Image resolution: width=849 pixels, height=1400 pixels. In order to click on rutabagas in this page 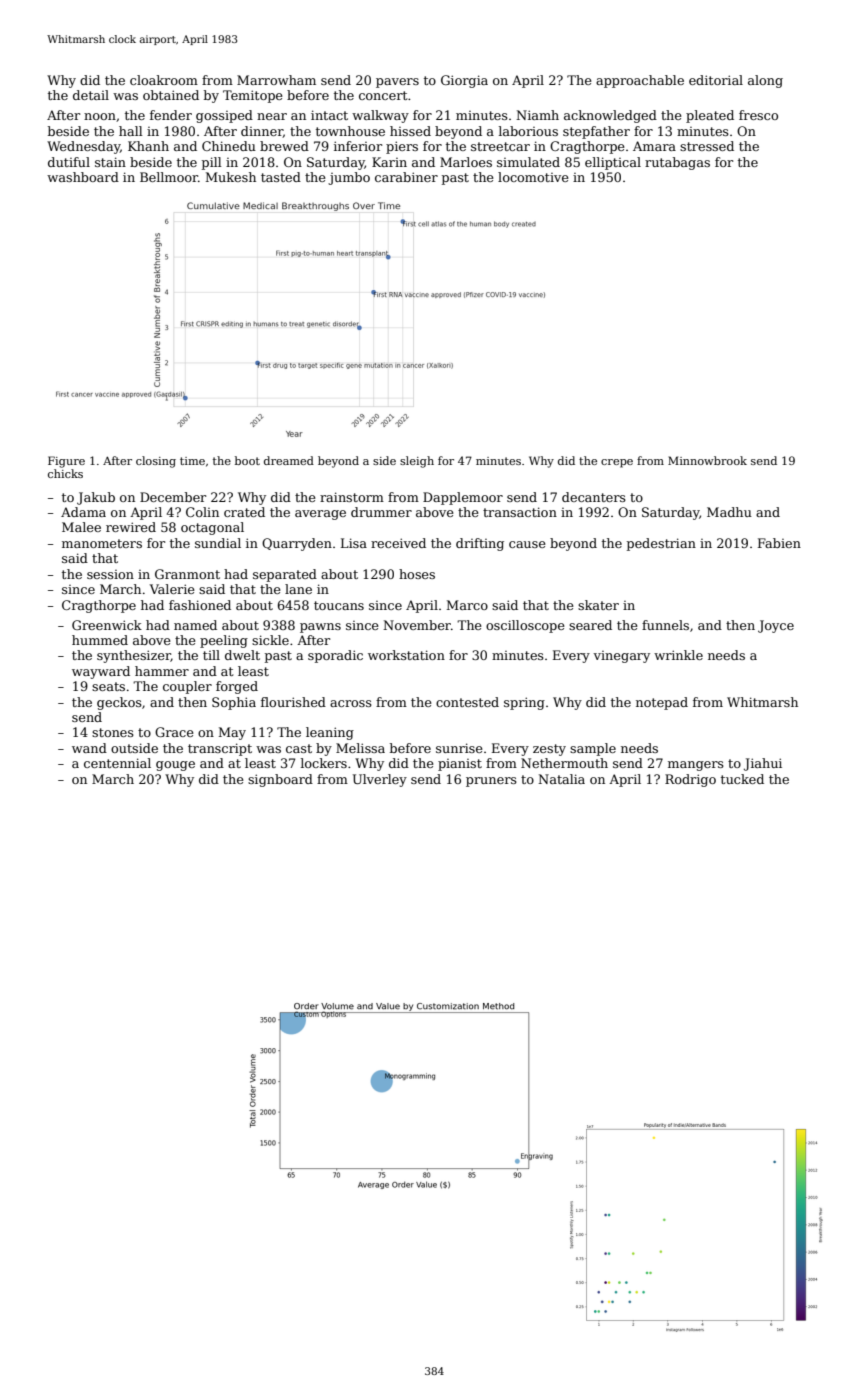, I will do `click(677, 163)`.
